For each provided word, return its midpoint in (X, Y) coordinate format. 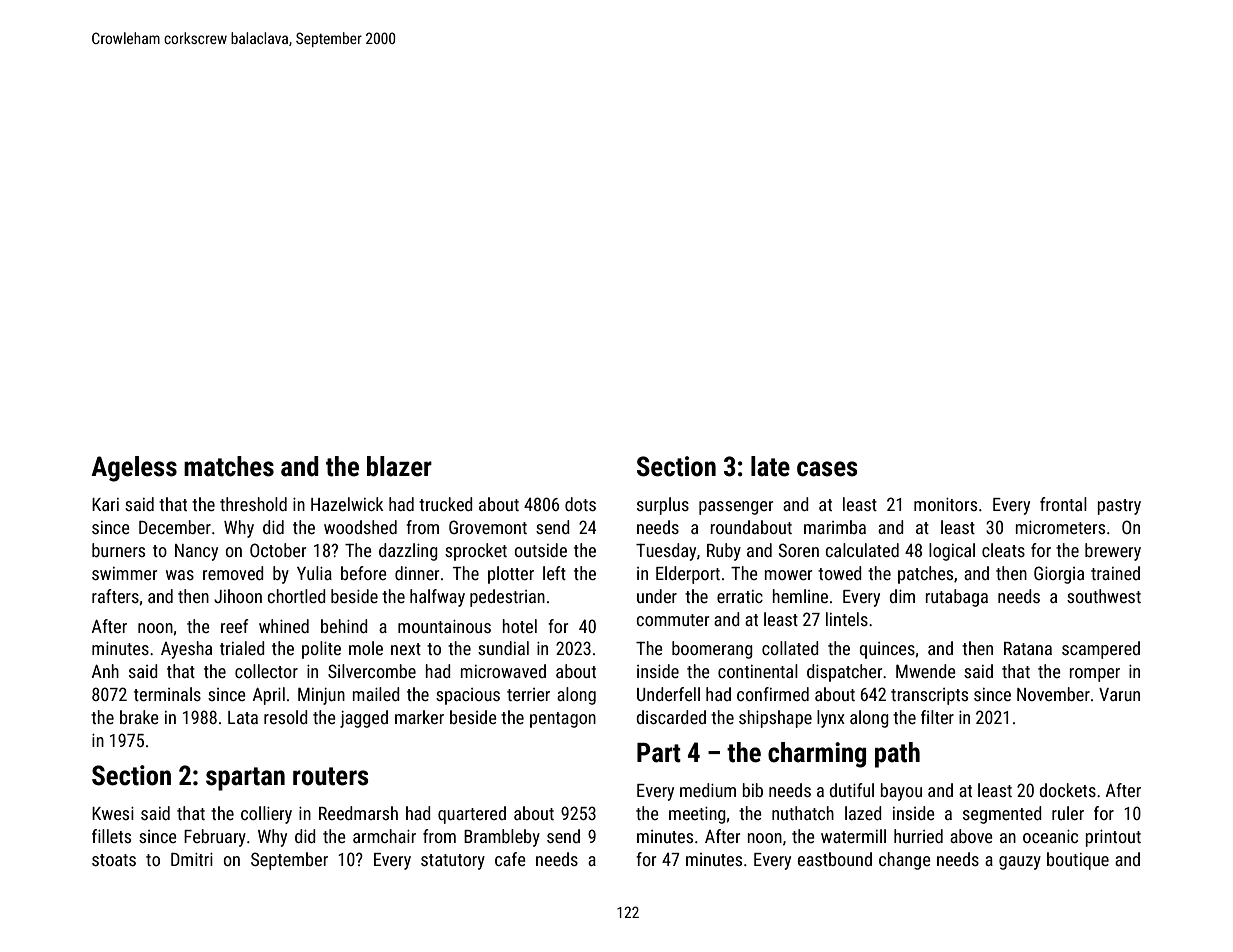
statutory (453, 862)
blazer (399, 466)
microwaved (503, 671)
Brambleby (502, 838)
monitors (945, 504)
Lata (243, 717)
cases (827, 469)
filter (937, 717)
